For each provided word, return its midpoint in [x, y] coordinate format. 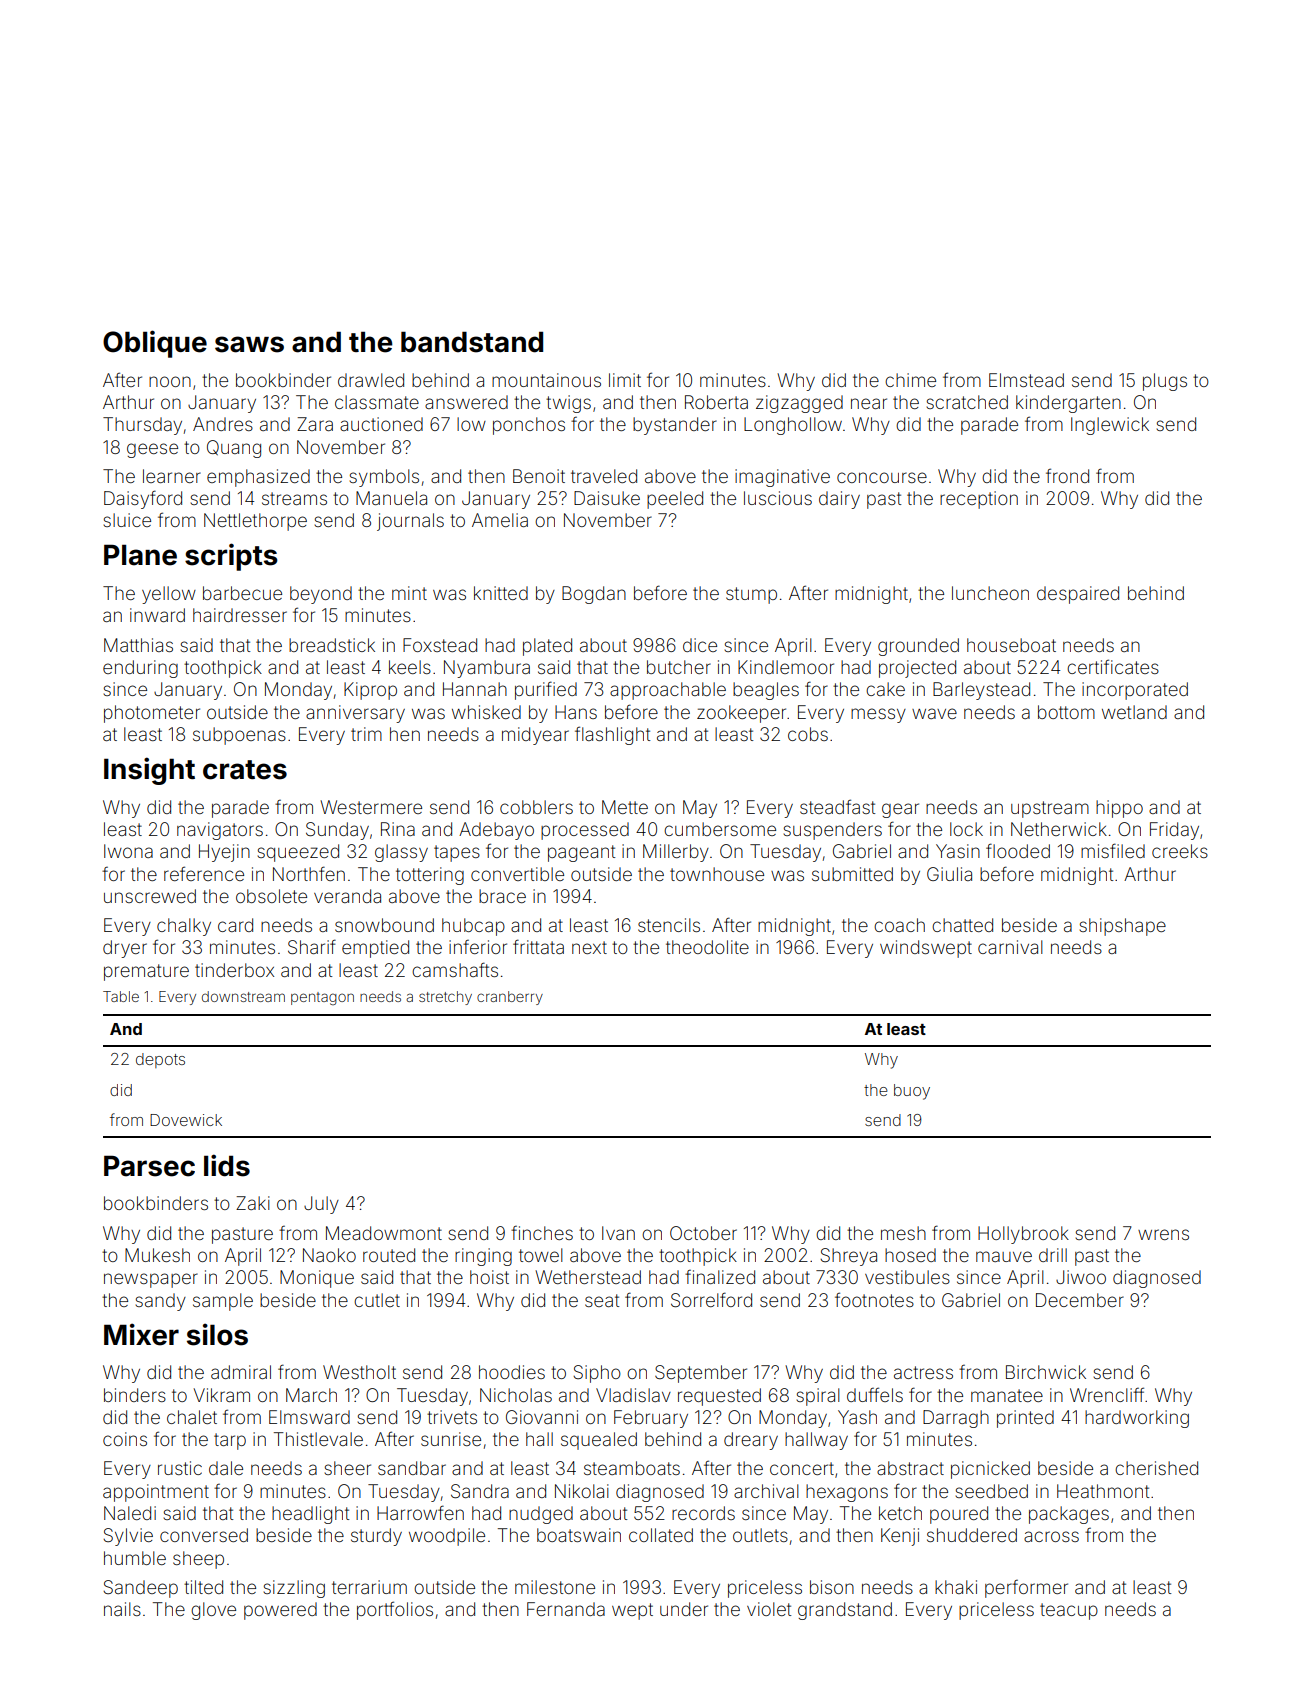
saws [249, 344]
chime [910, 380]
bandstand [472, 342]
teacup [1069, 1611]
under [684, 1609]
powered [280, 1611]
